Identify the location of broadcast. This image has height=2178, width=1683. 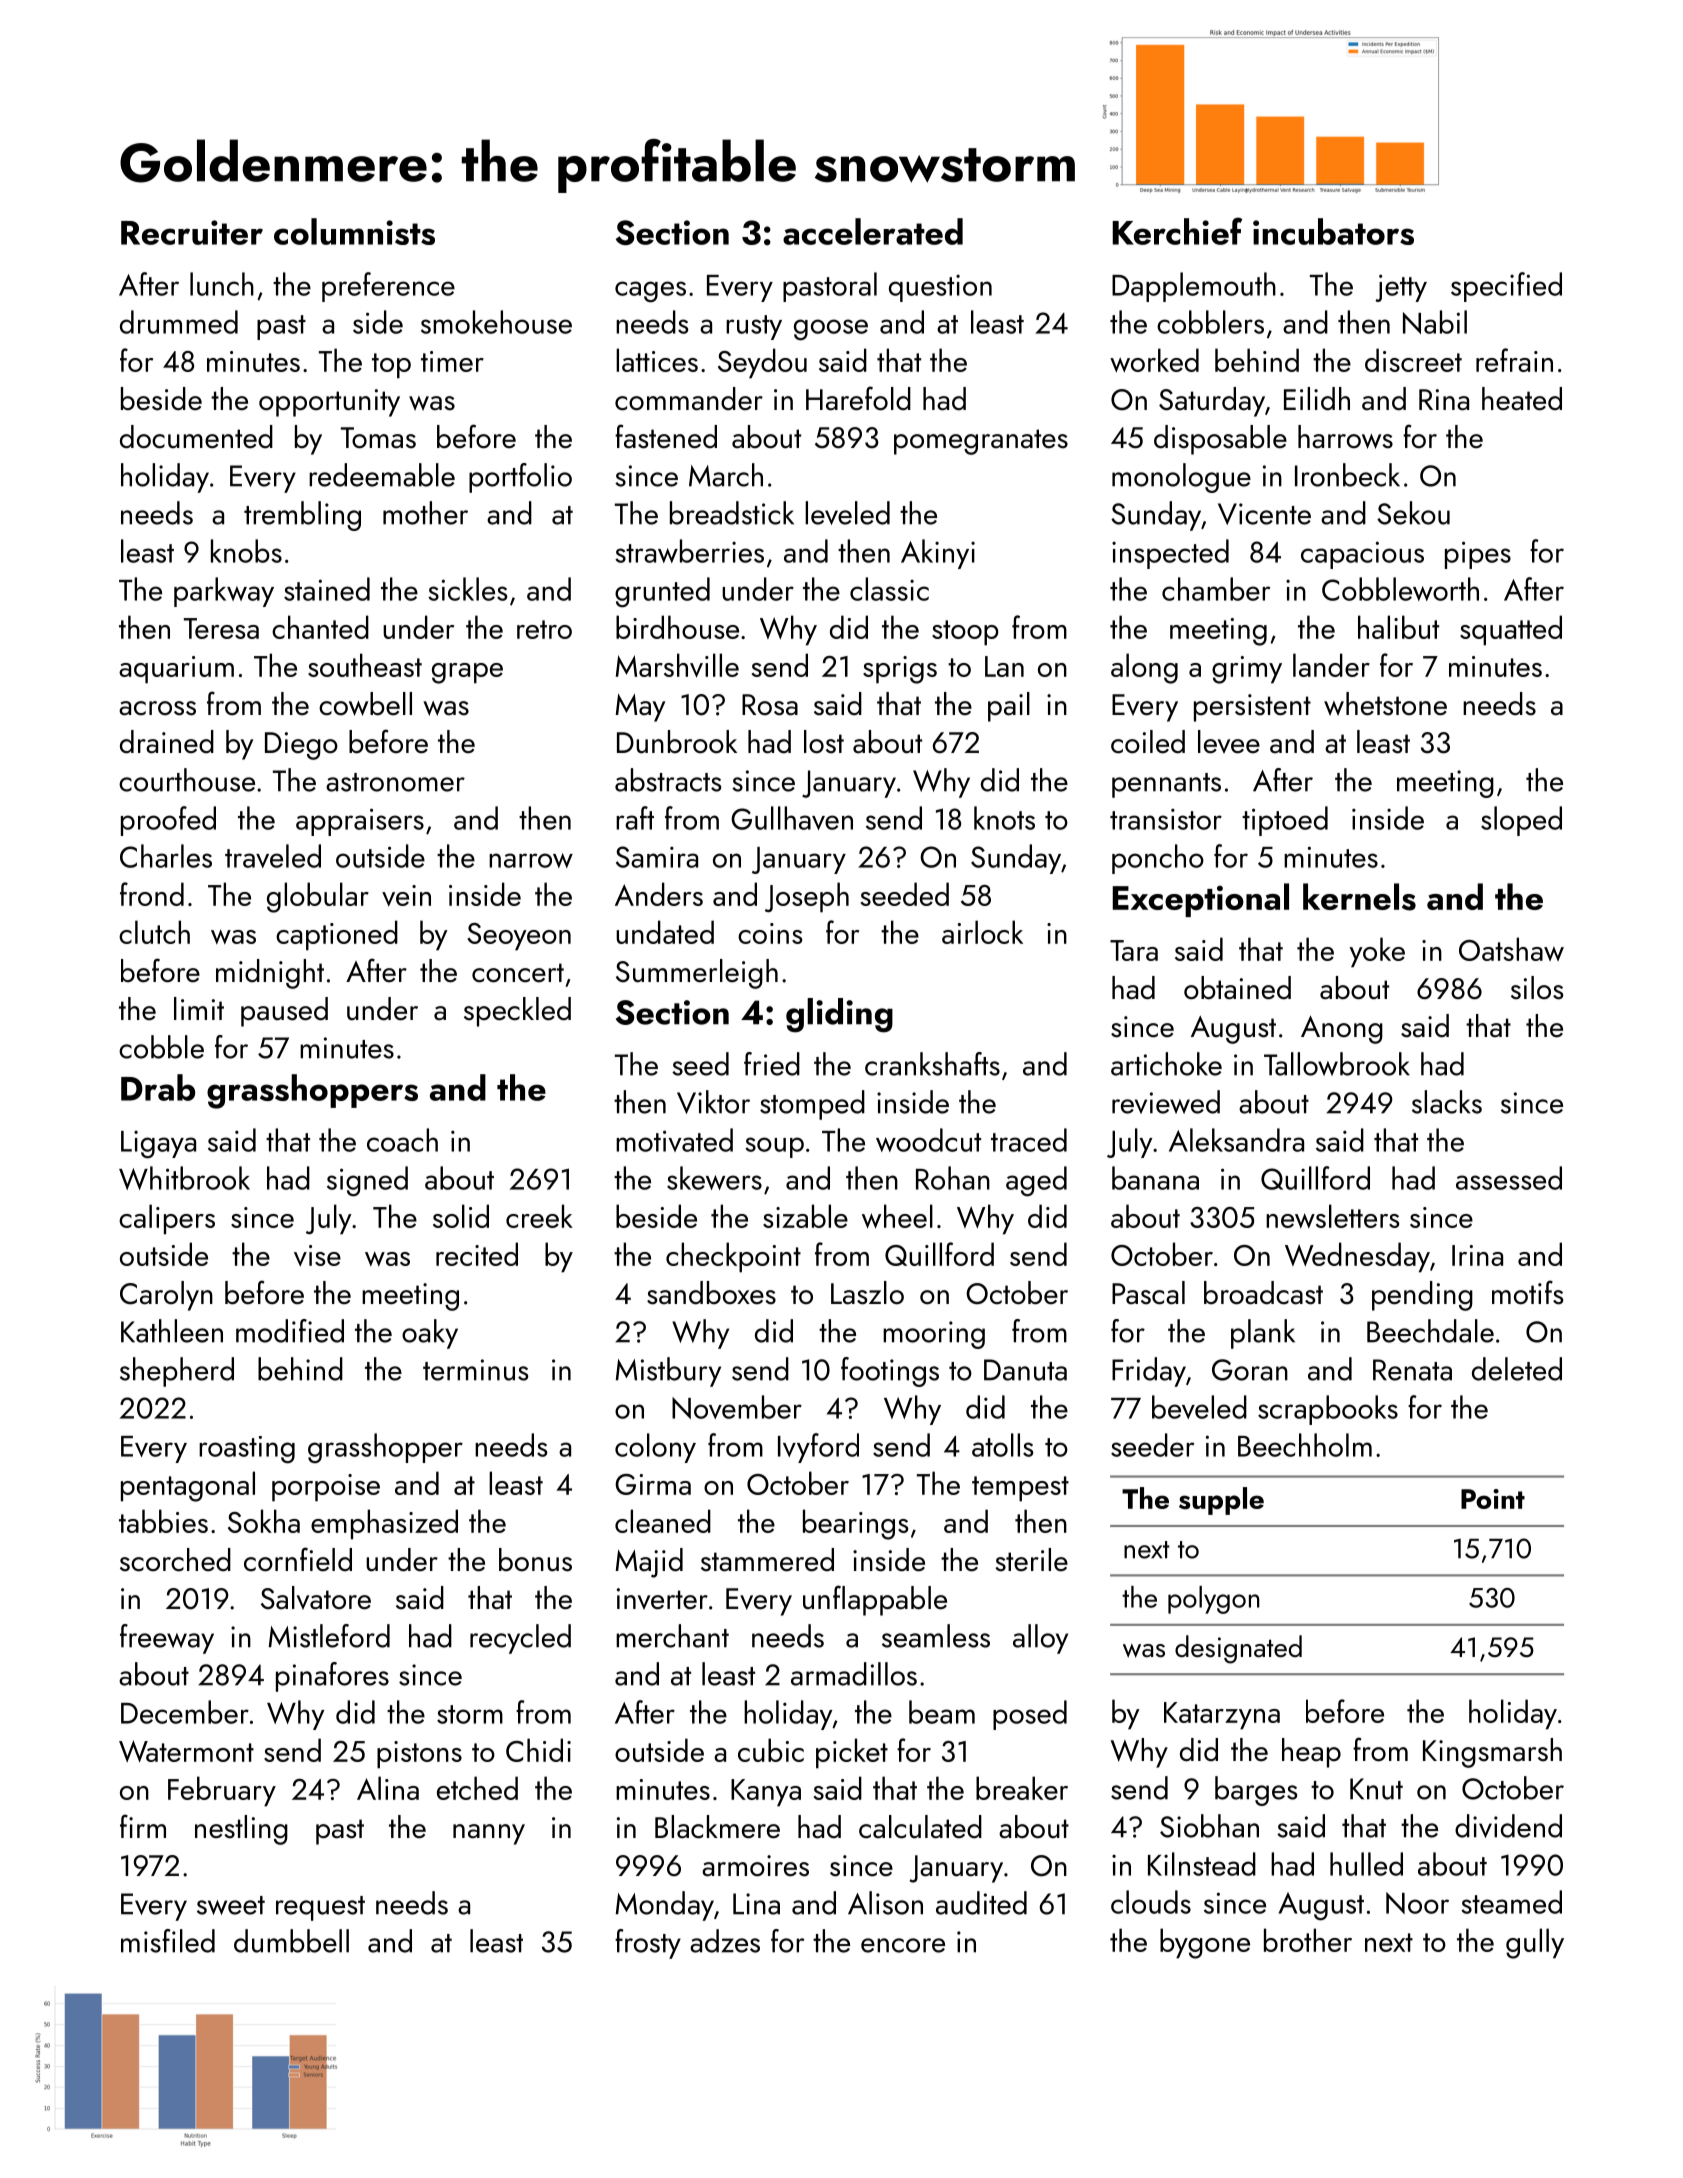
(1263, 1293).
